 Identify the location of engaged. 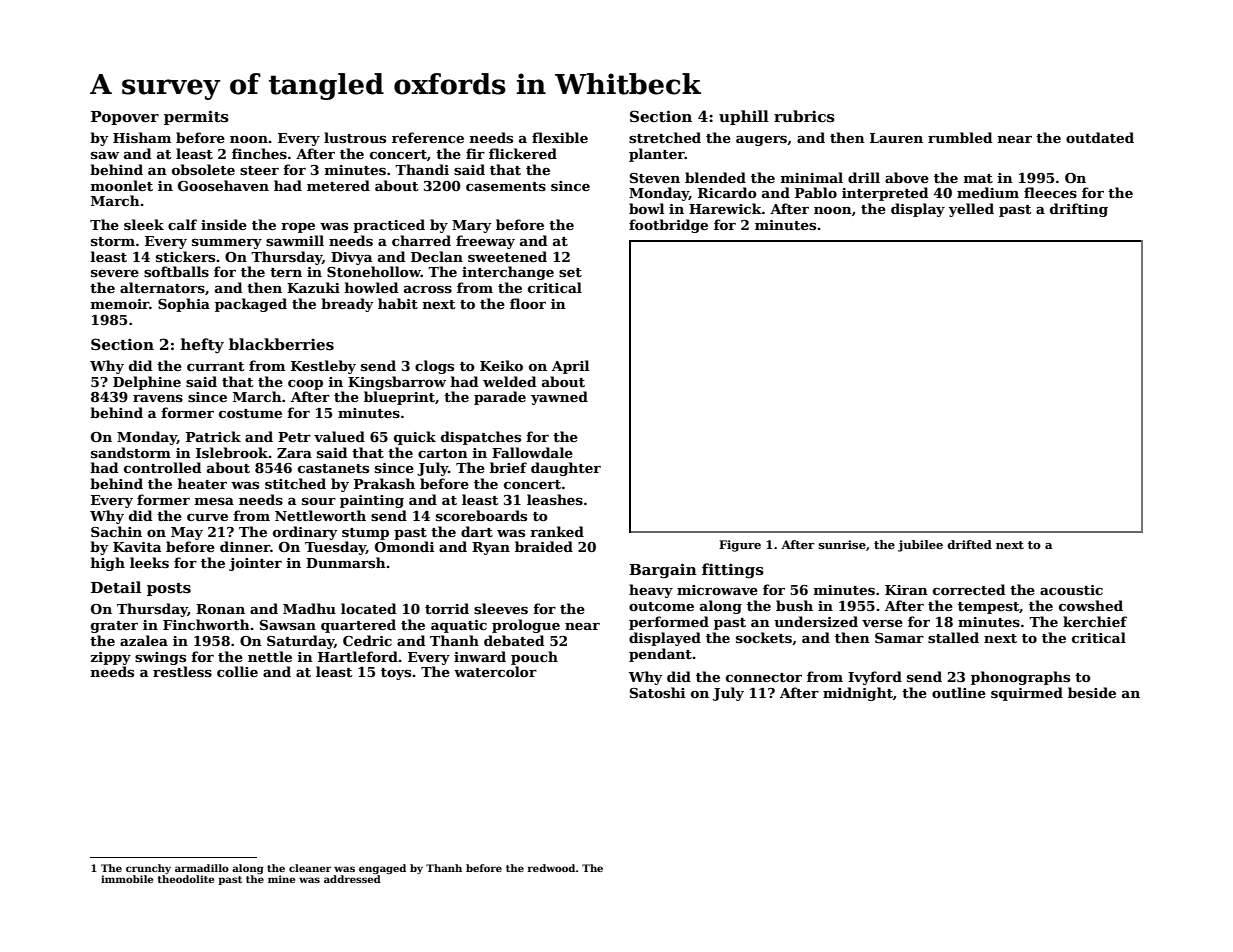
(382, 869).
